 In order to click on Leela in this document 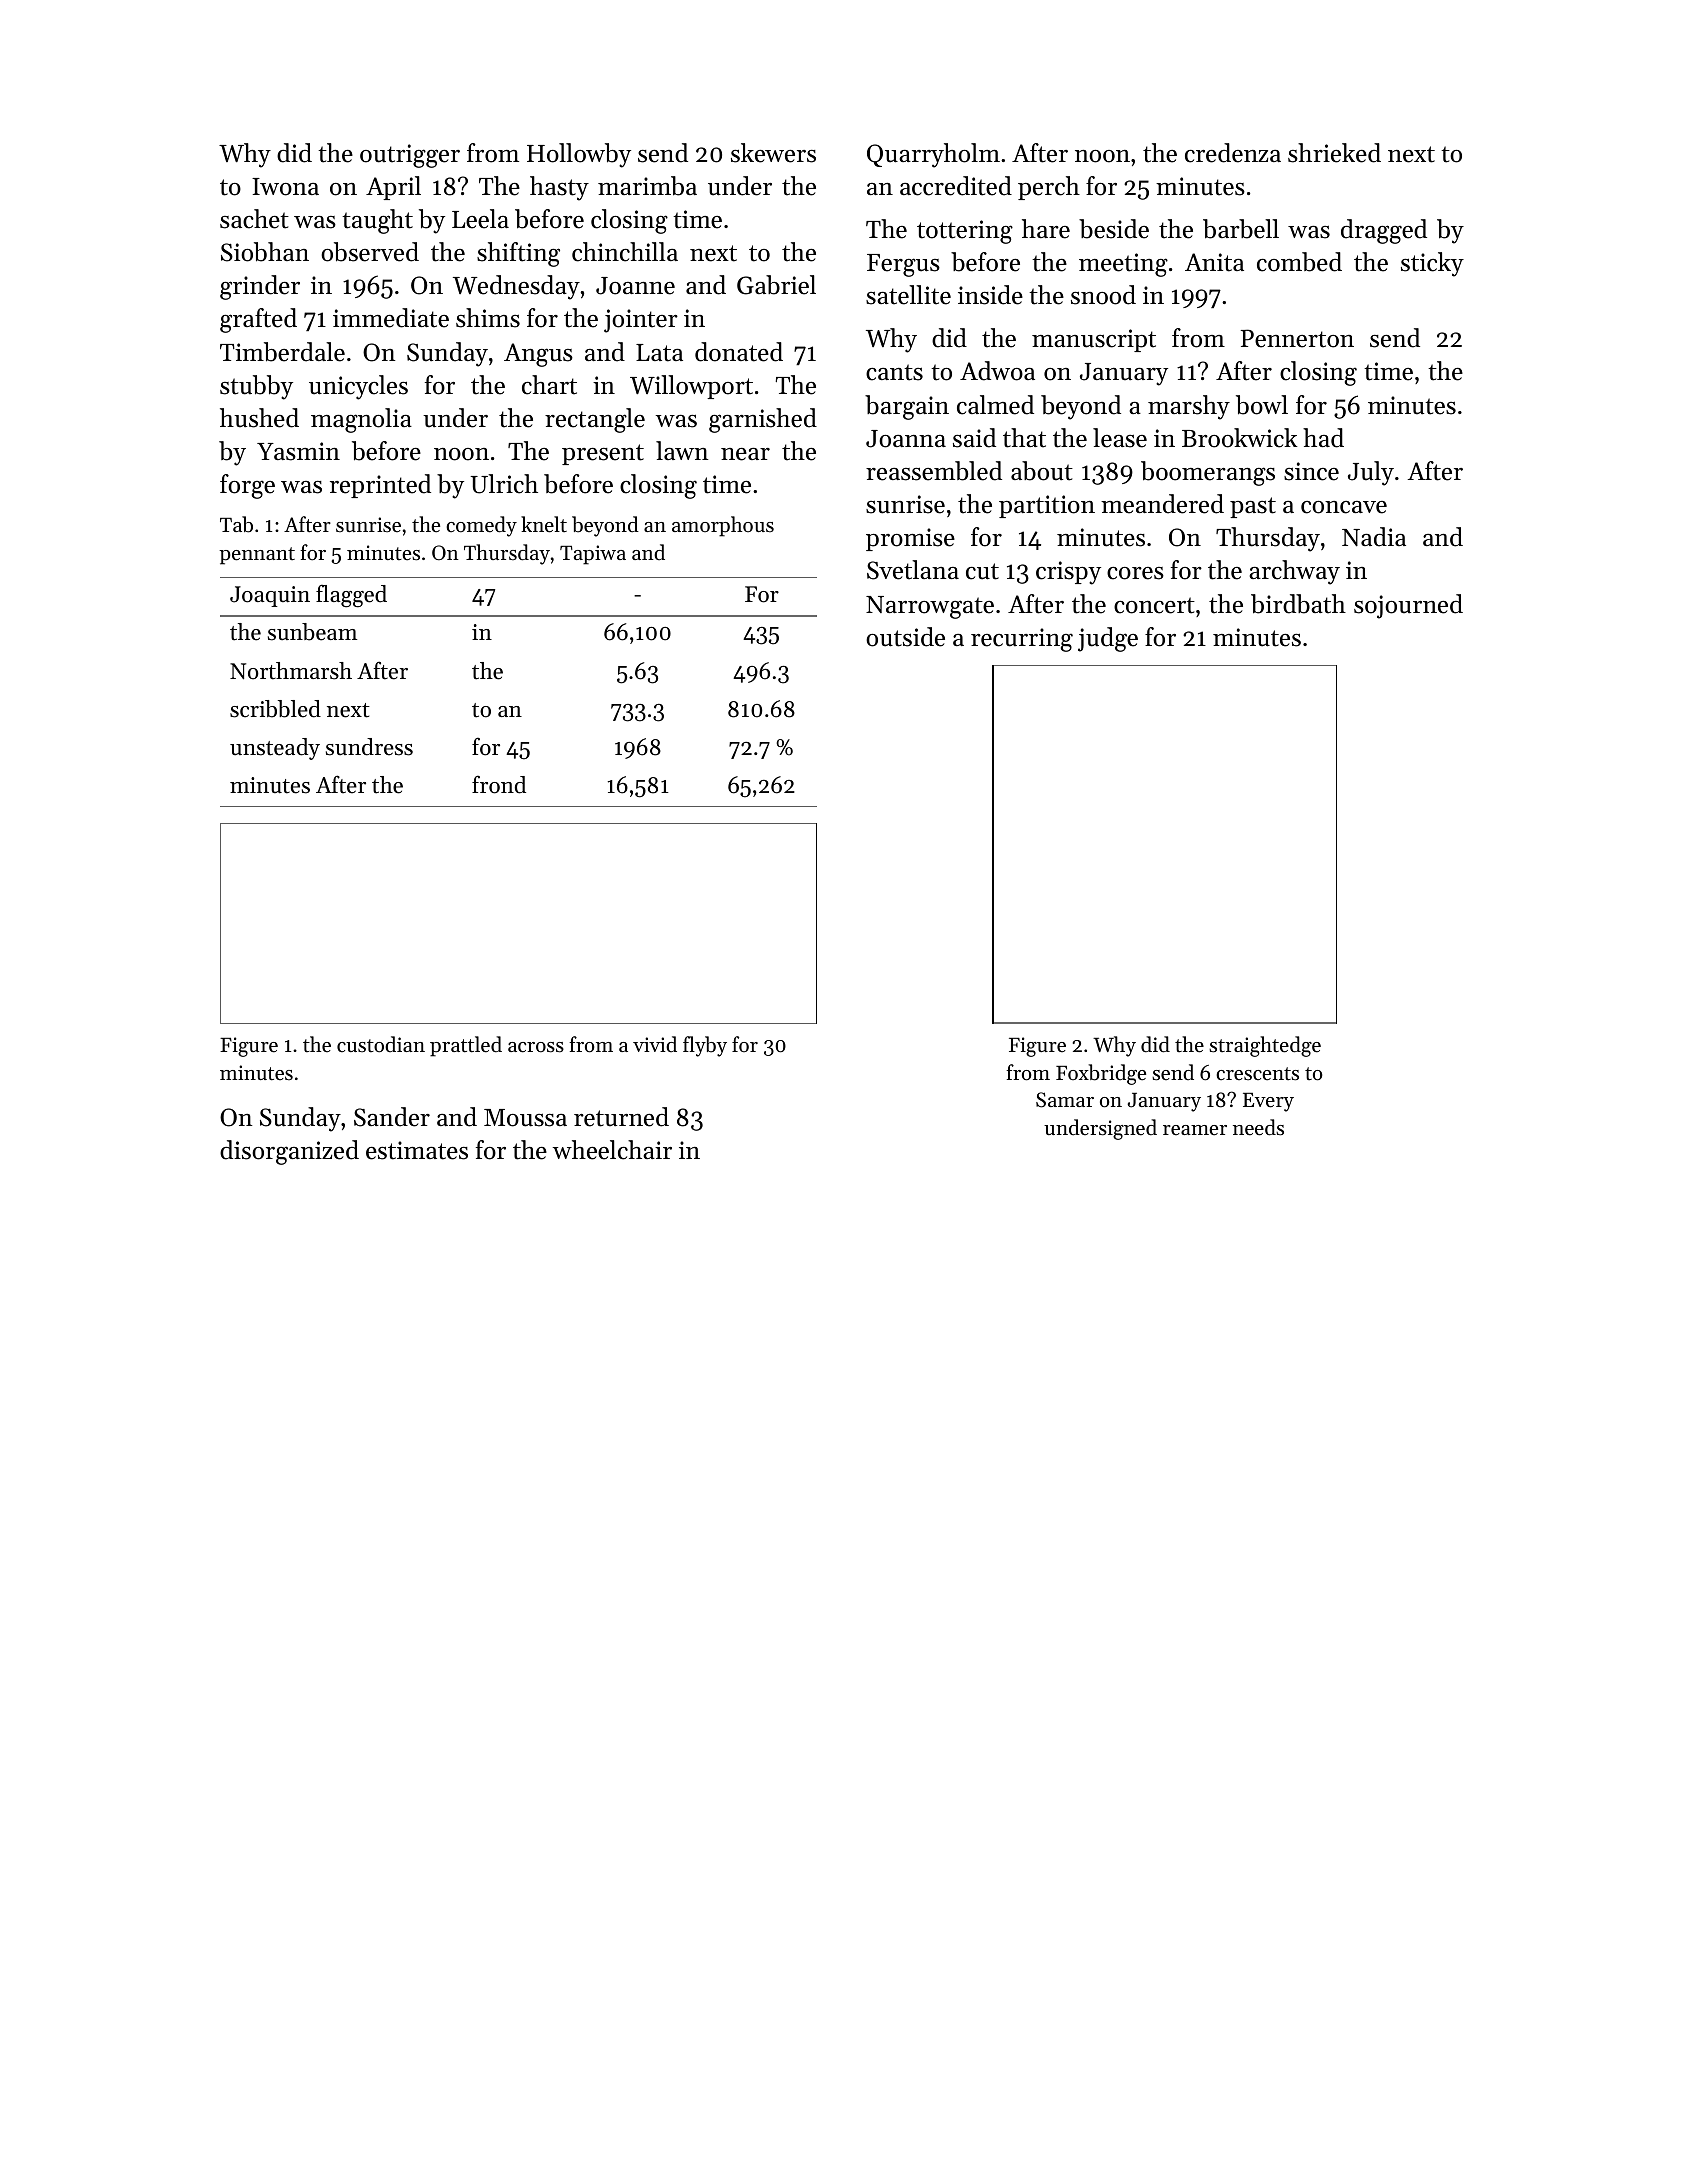, I will do `click(480, 219)`.
